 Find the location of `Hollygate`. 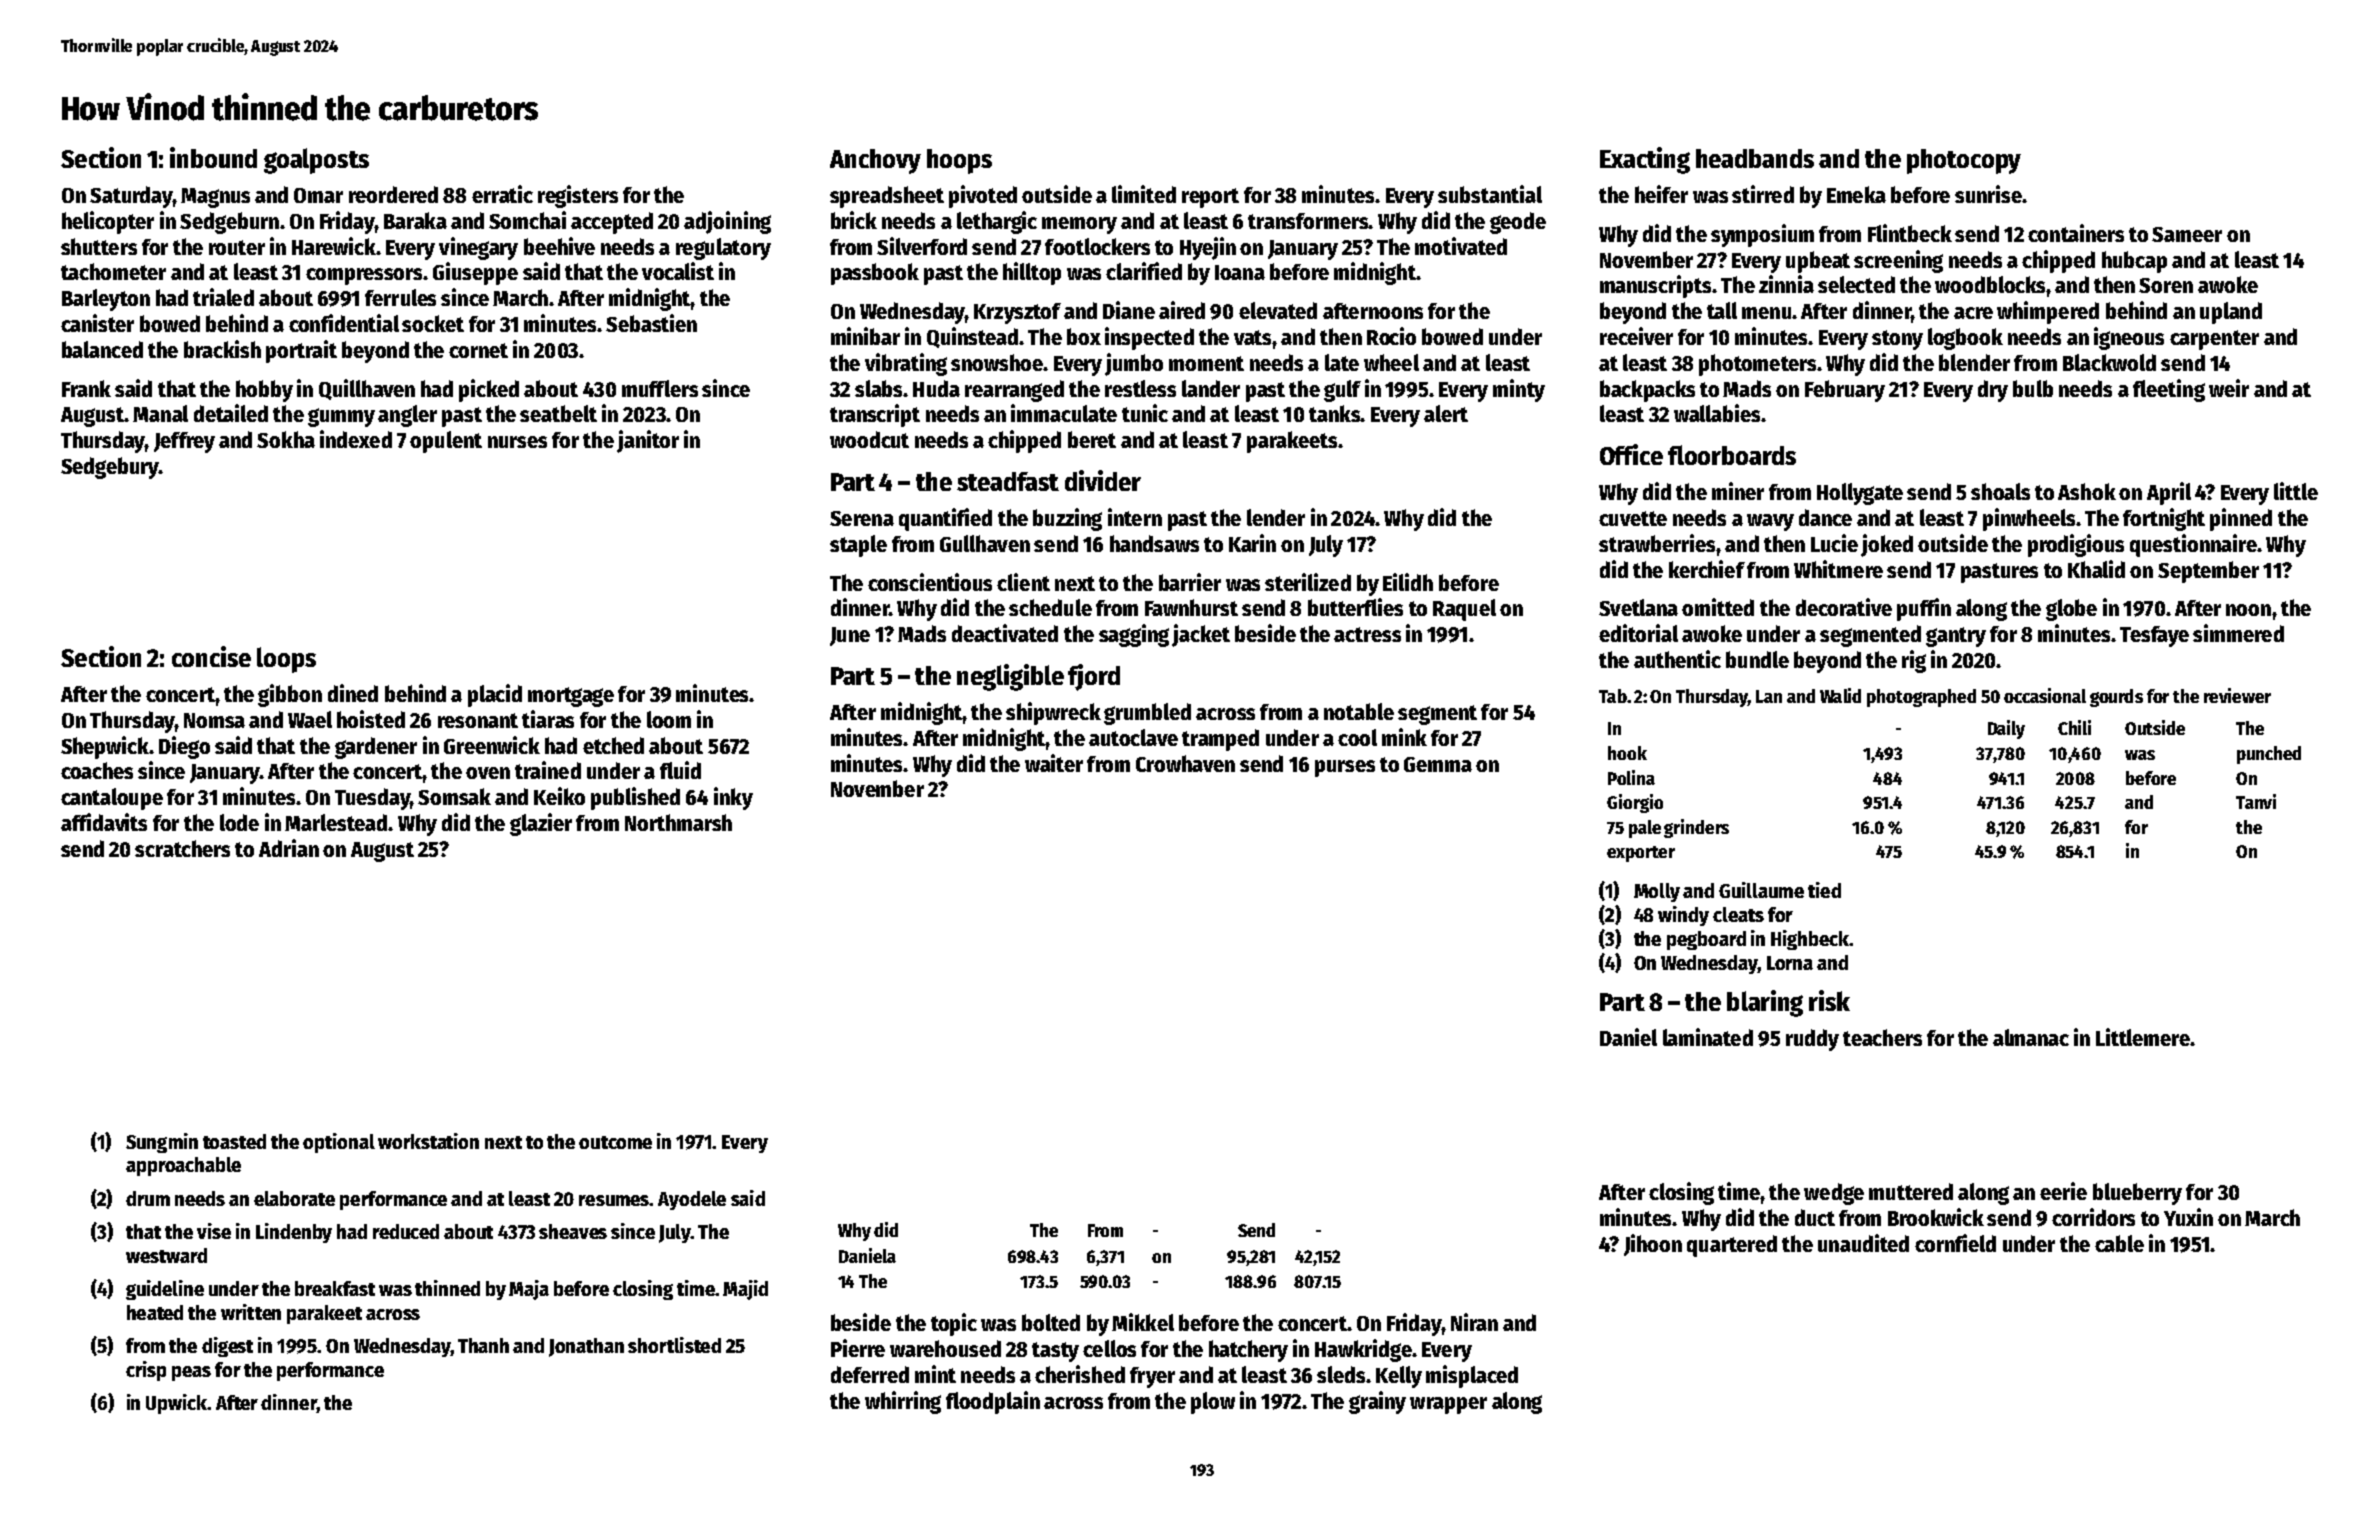

Hollygate is located at coordinates (1860, 494).
